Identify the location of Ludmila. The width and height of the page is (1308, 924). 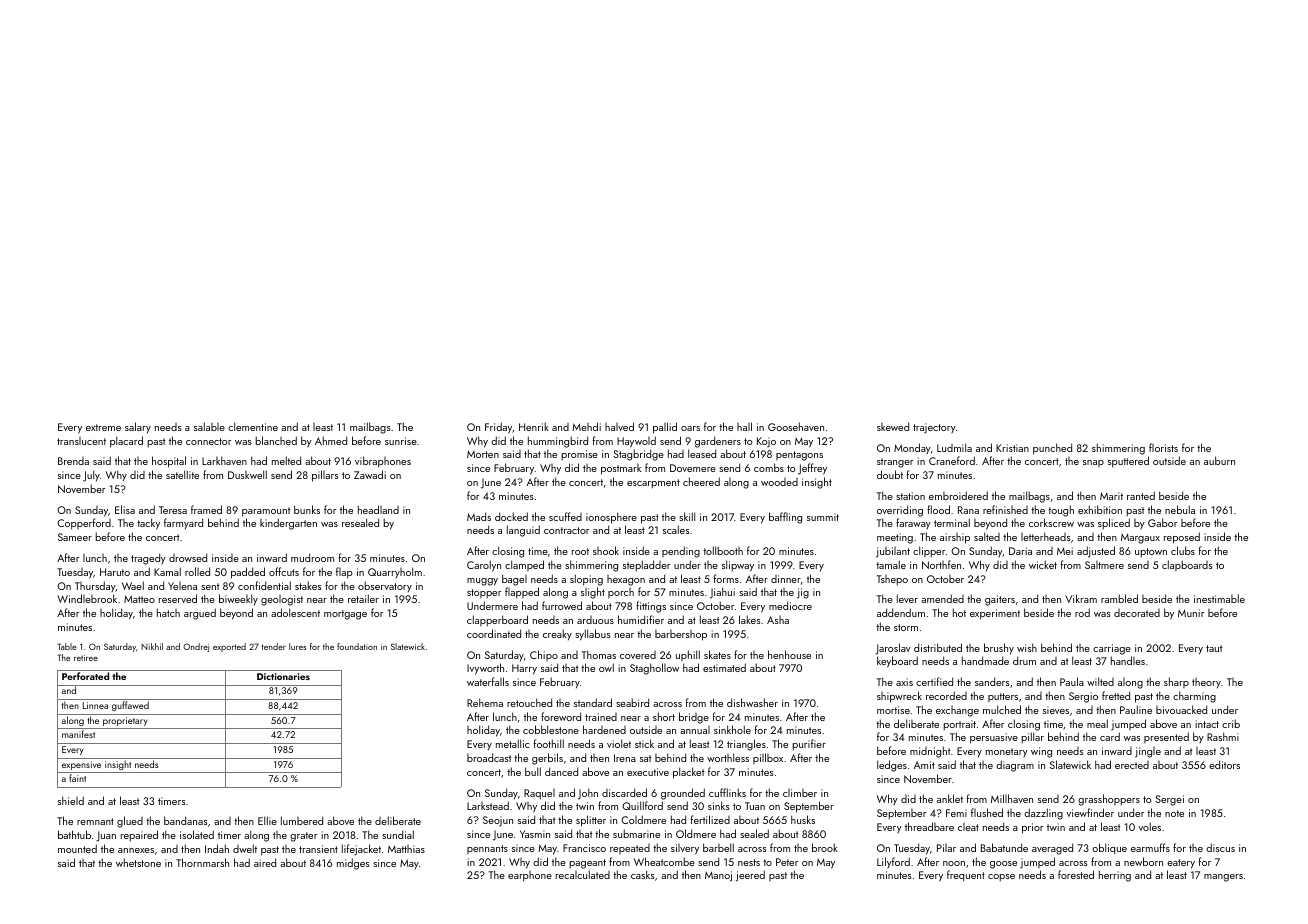
(954, 447).
